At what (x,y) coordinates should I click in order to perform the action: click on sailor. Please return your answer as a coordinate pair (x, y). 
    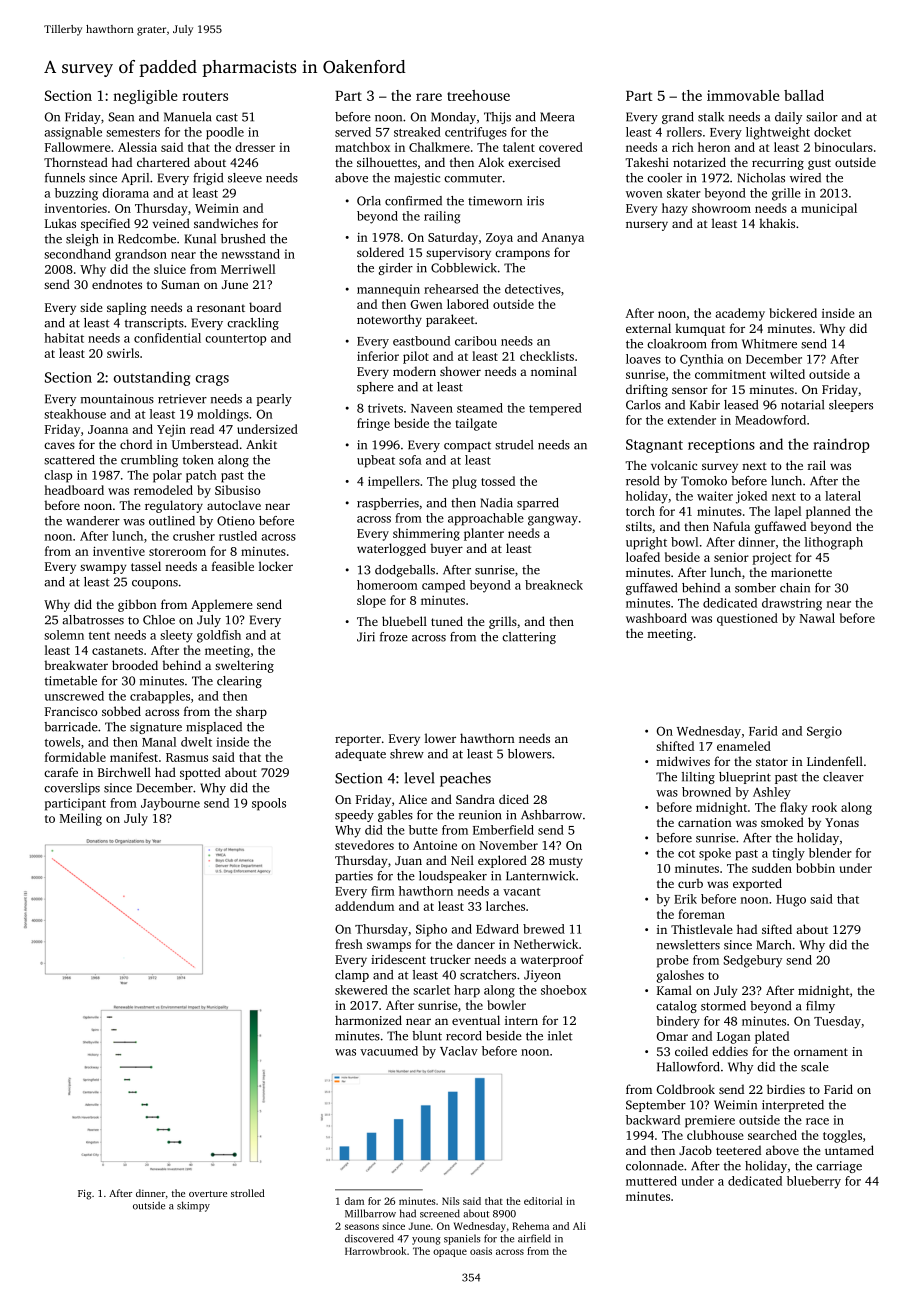
    Looking at the image, I should click on (822, 117).
